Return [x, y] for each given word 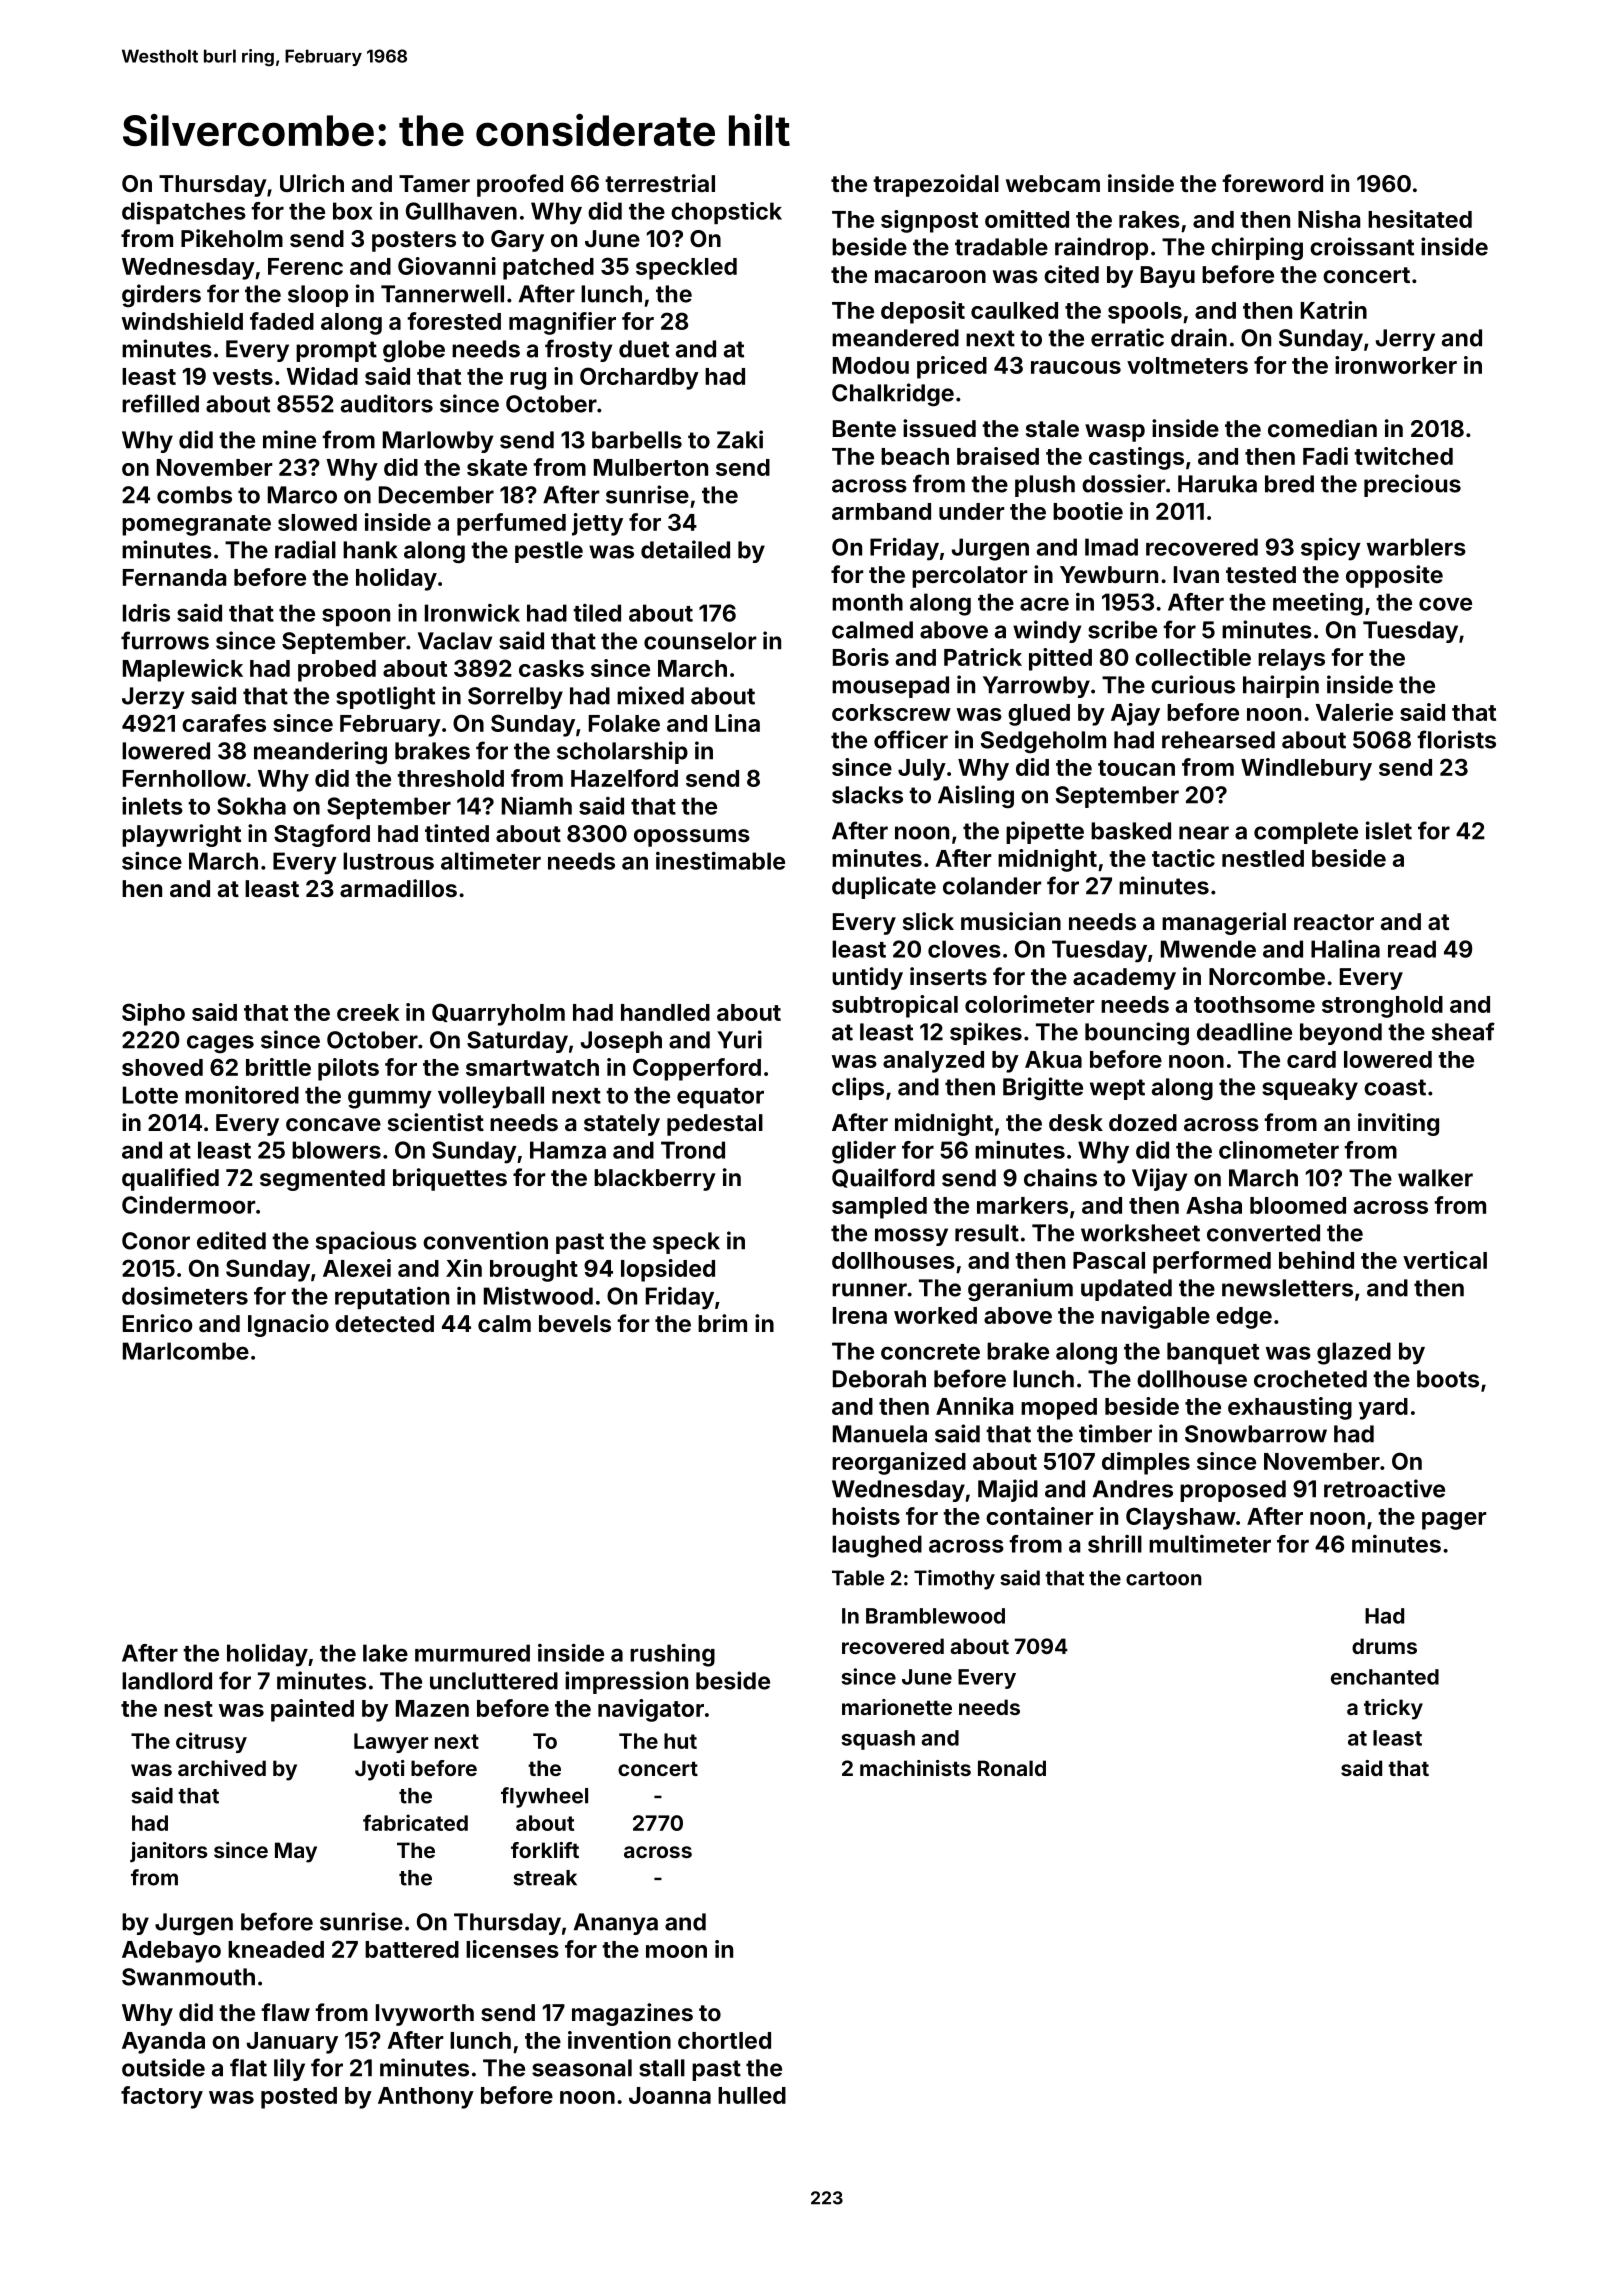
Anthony [426, 2098]
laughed [877, 1546]
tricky [1393, 1709]
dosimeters [185, 1296]
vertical [1445, 1260]
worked [935, 1315]
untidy [867, 978]
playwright [181, 835]
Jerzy [153, 698]
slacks [867, 795]
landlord [167, 1681]
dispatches [184, 213]
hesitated [1420, 219]
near [1204, 833]
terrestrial [660, 183]
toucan [1136, 768]
